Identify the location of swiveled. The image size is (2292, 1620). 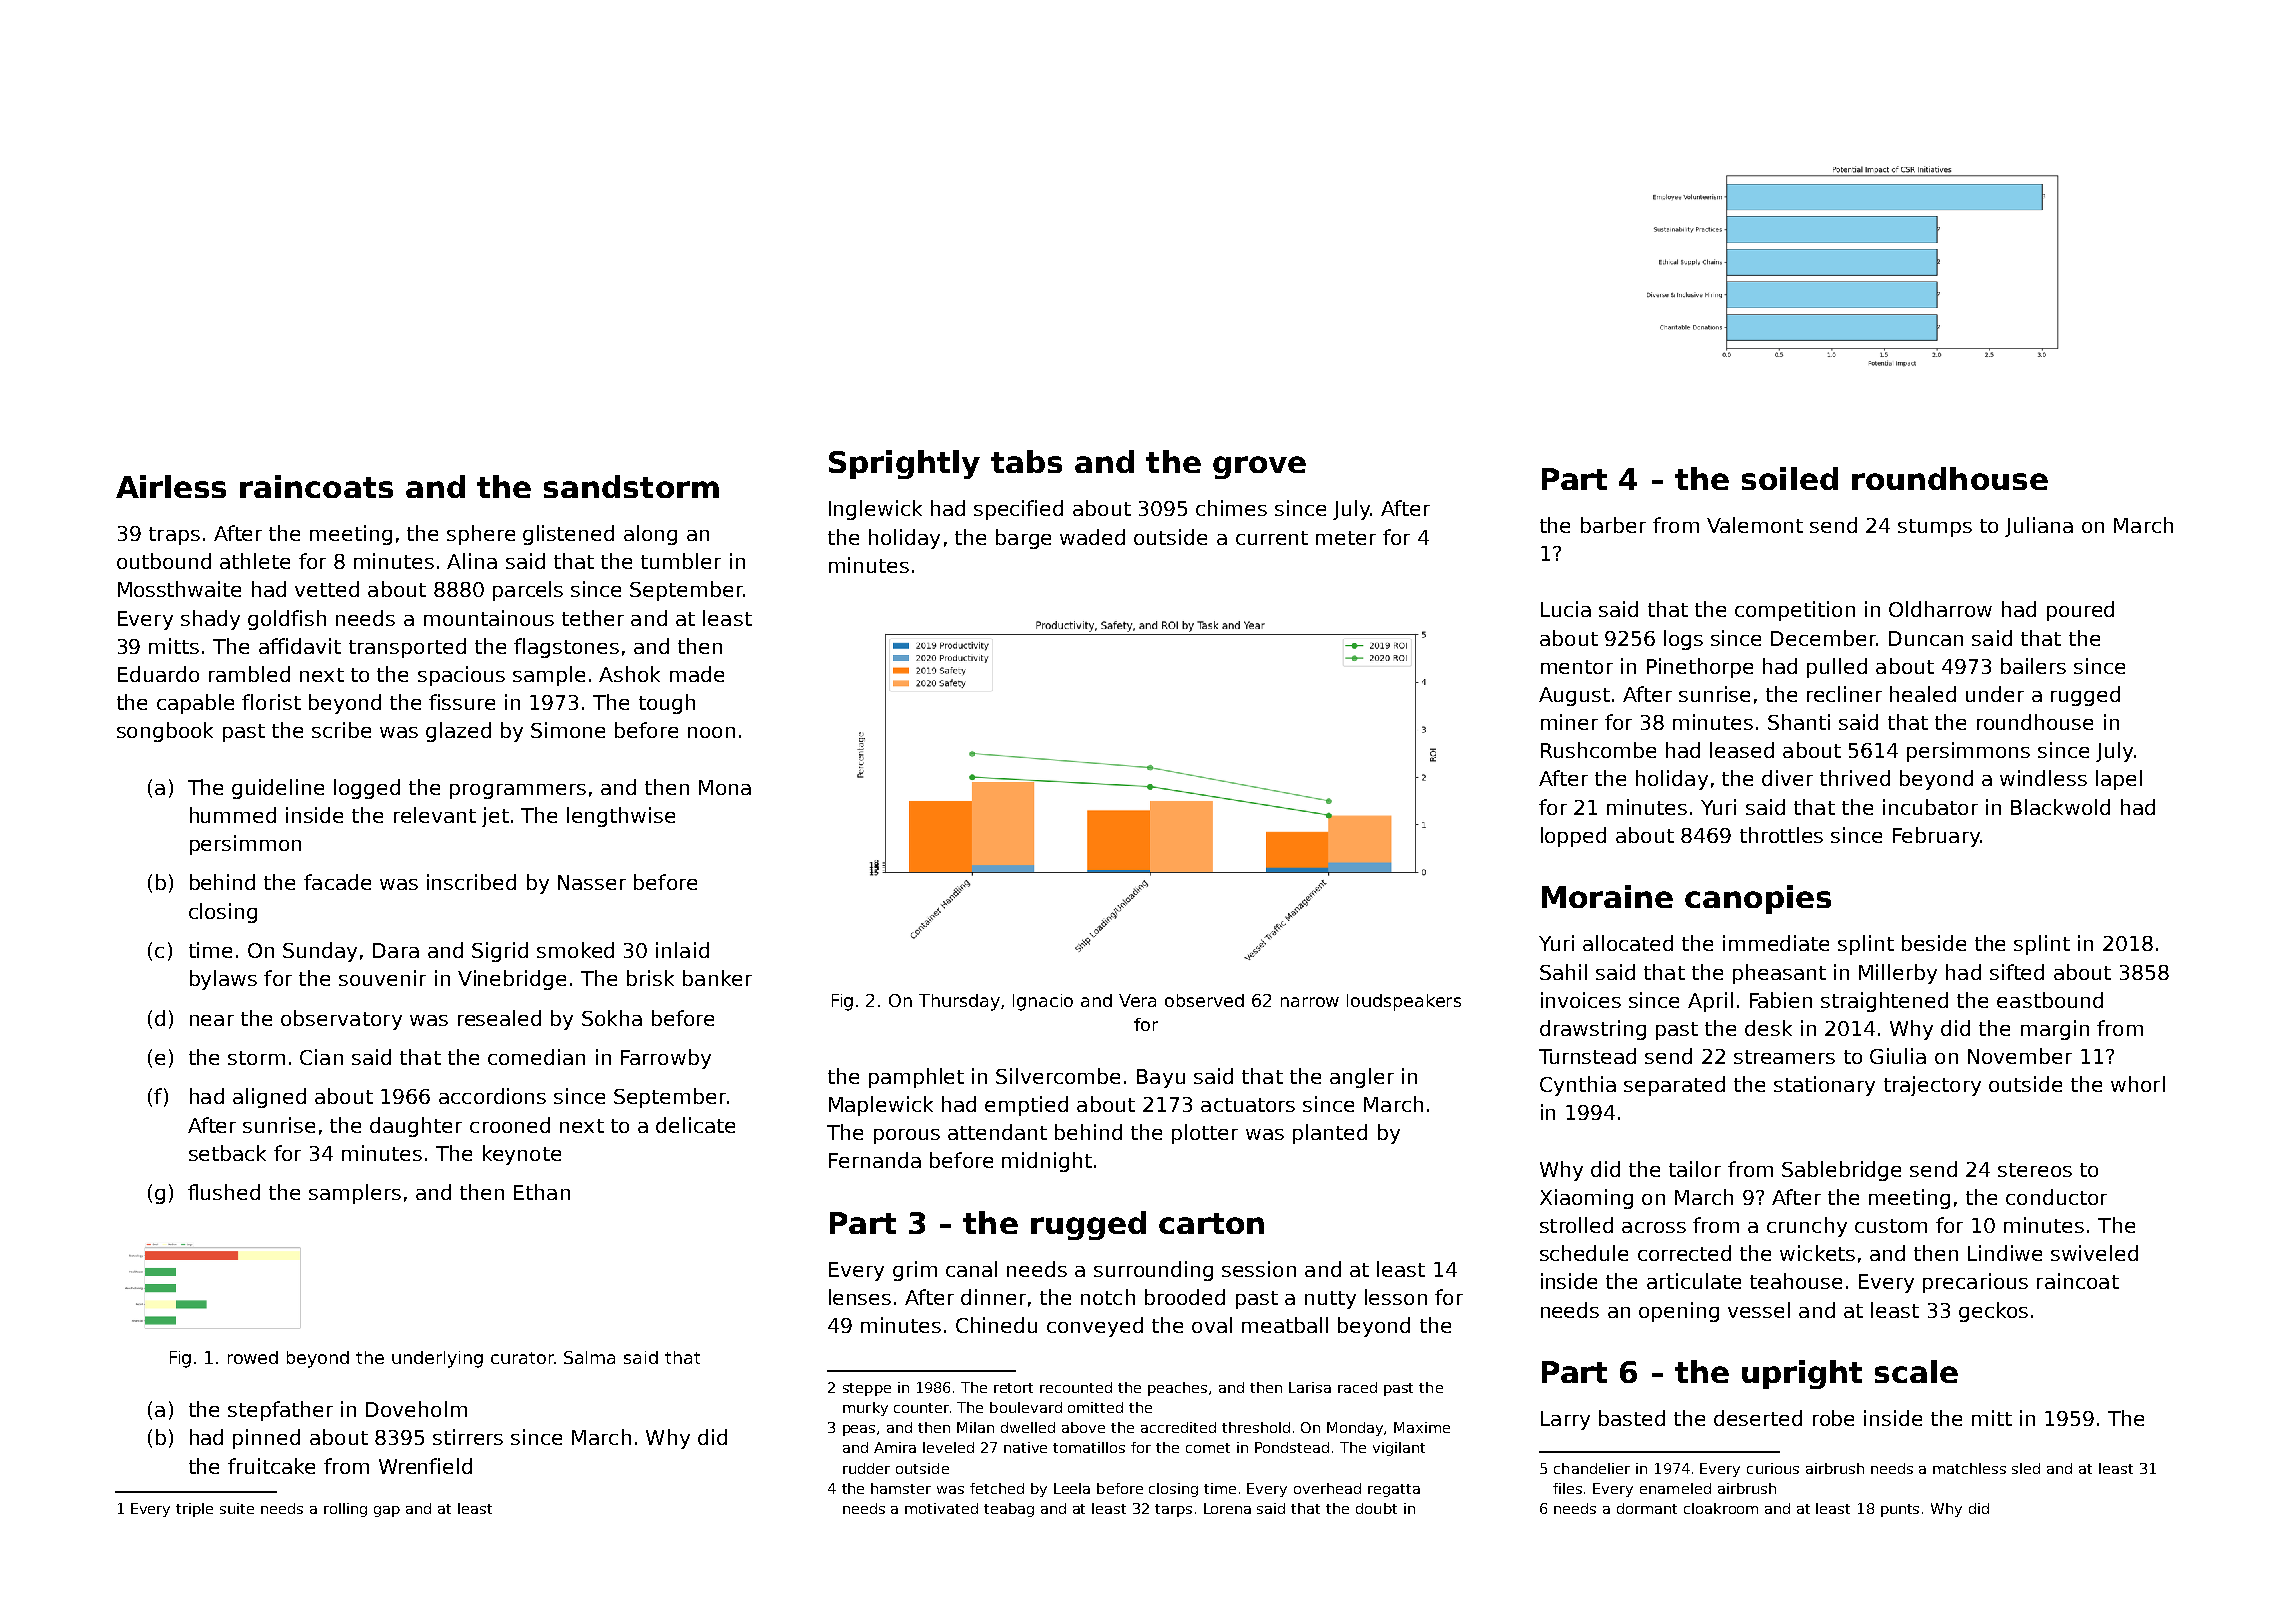
(2094, 1253).
